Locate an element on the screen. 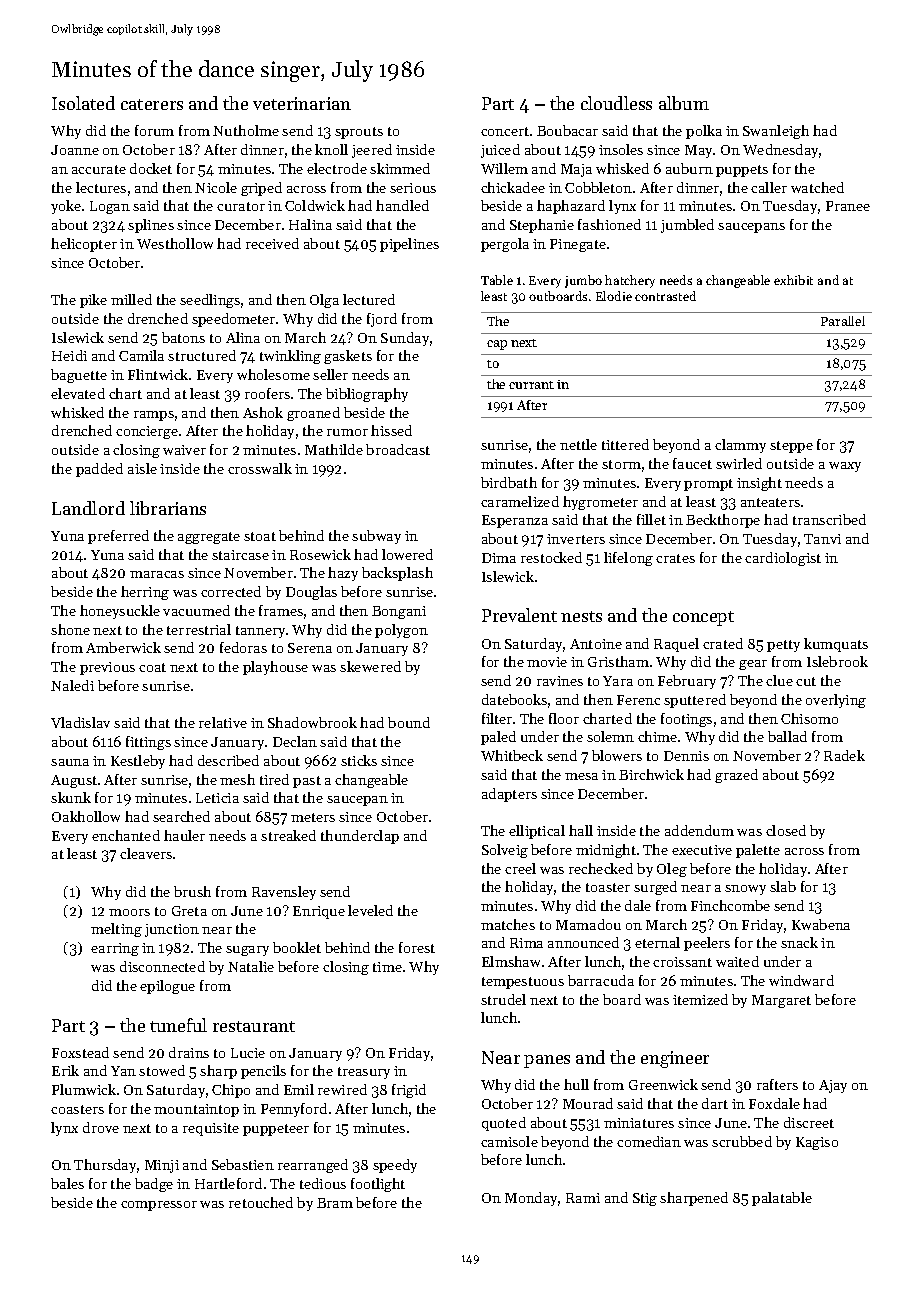 The image size is (924, 1308). twinkling is located at coordinates (290, 357).
